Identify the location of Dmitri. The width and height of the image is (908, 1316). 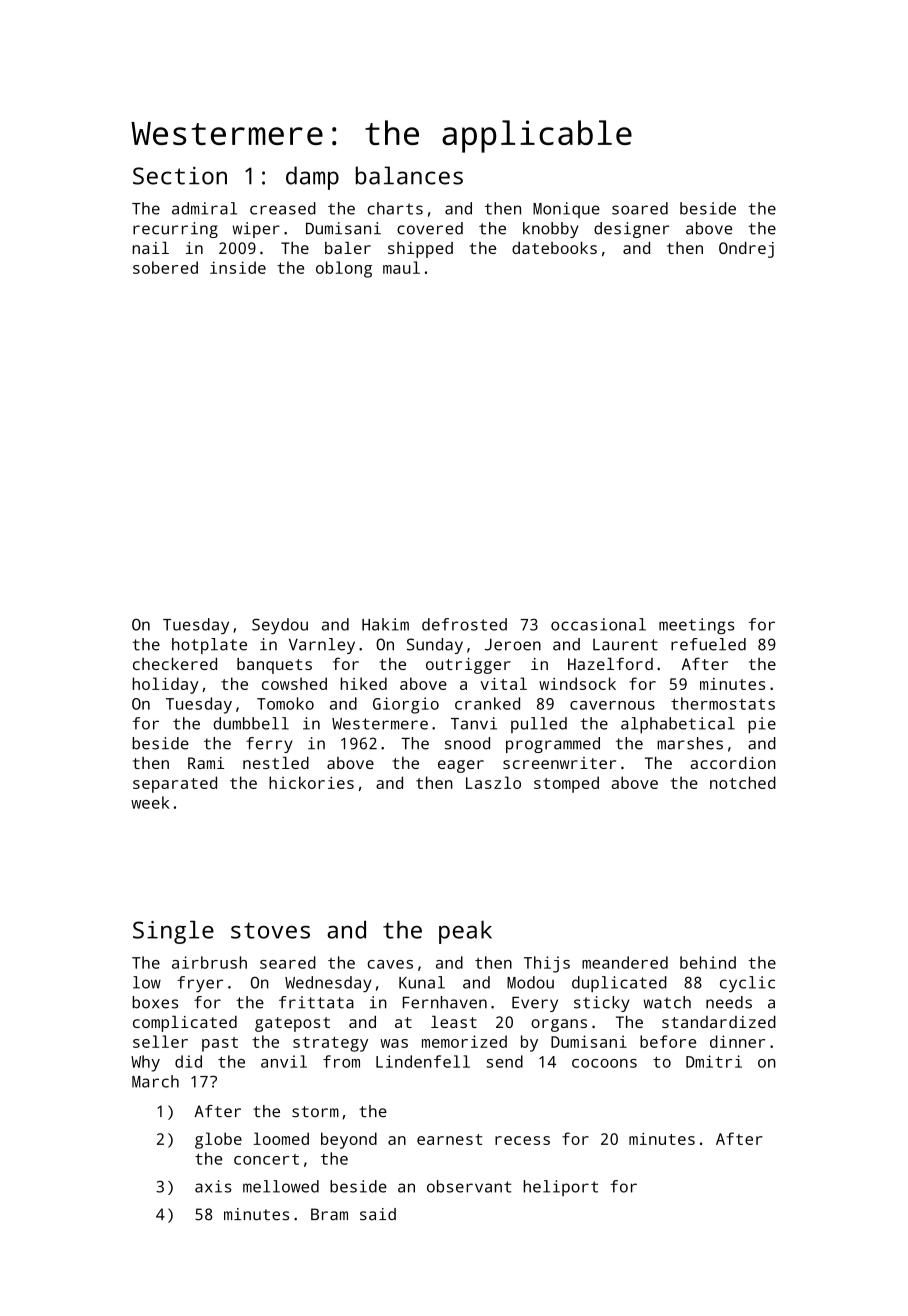
(714, 1061).
